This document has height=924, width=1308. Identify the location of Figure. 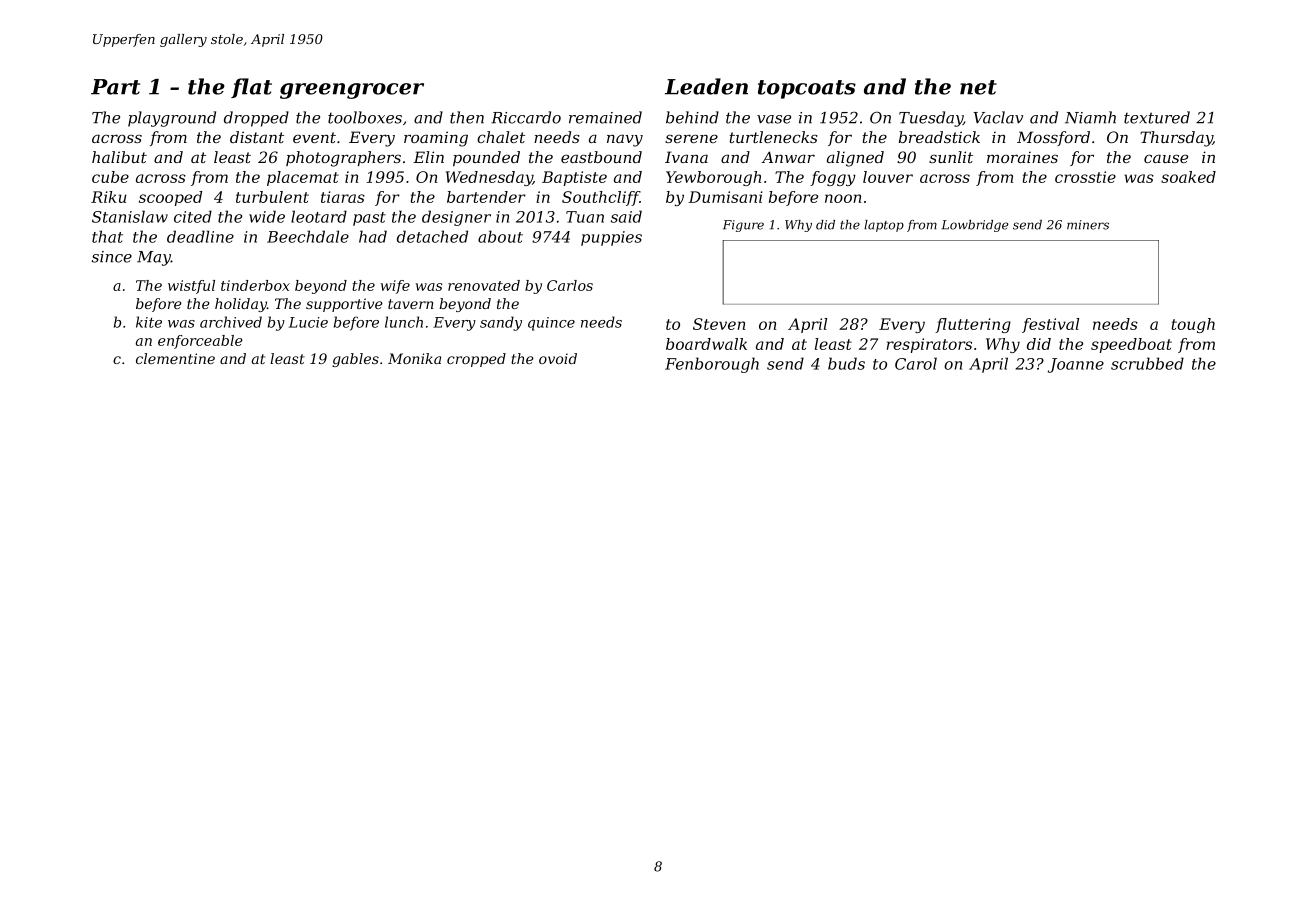
(743, 226).
